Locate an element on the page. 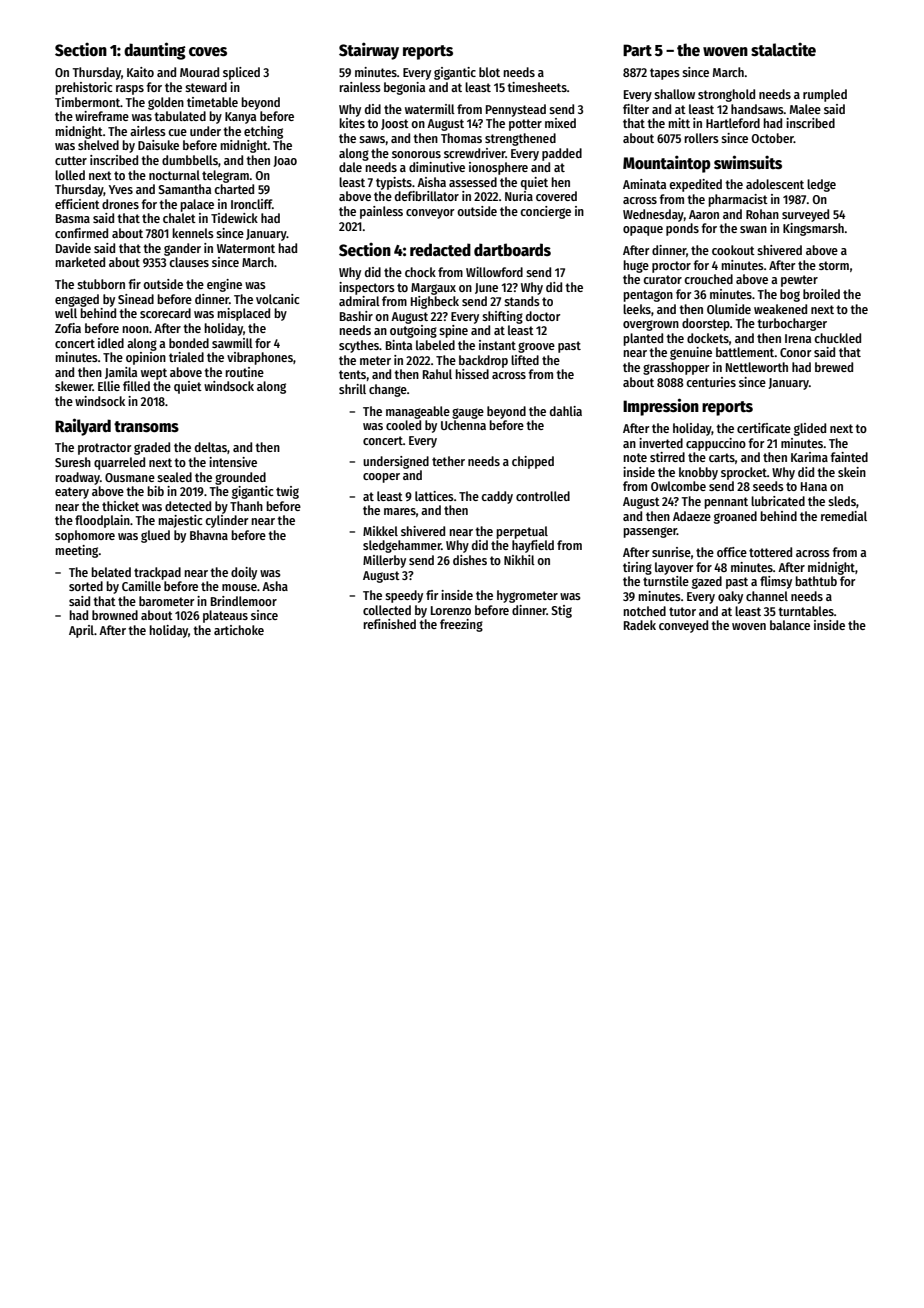 The width and height of the image is (924, 1308). noon is located at coordinates (135, 329).
